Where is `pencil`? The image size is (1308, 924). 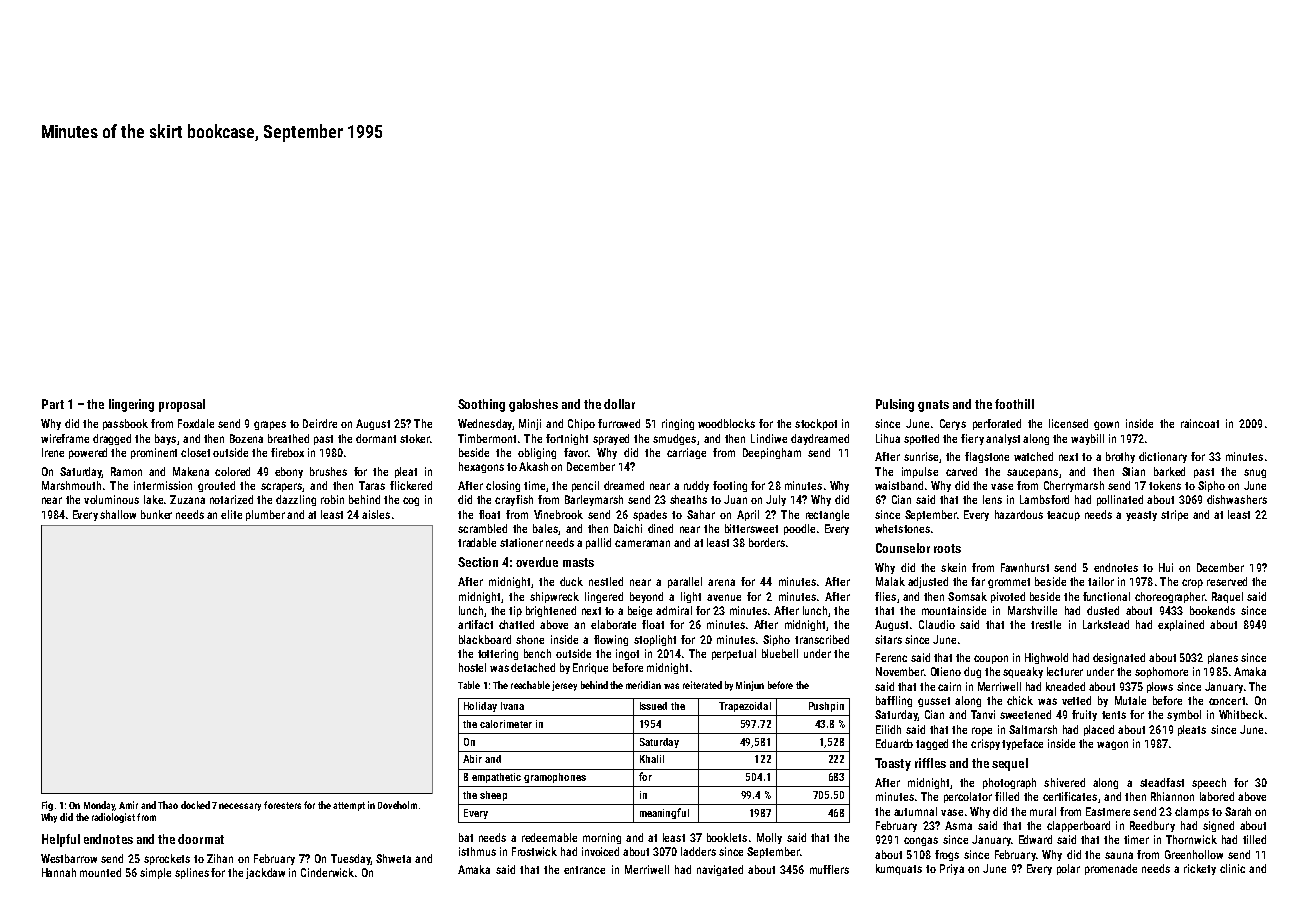
pencil is located at coordinates (585, 486).
